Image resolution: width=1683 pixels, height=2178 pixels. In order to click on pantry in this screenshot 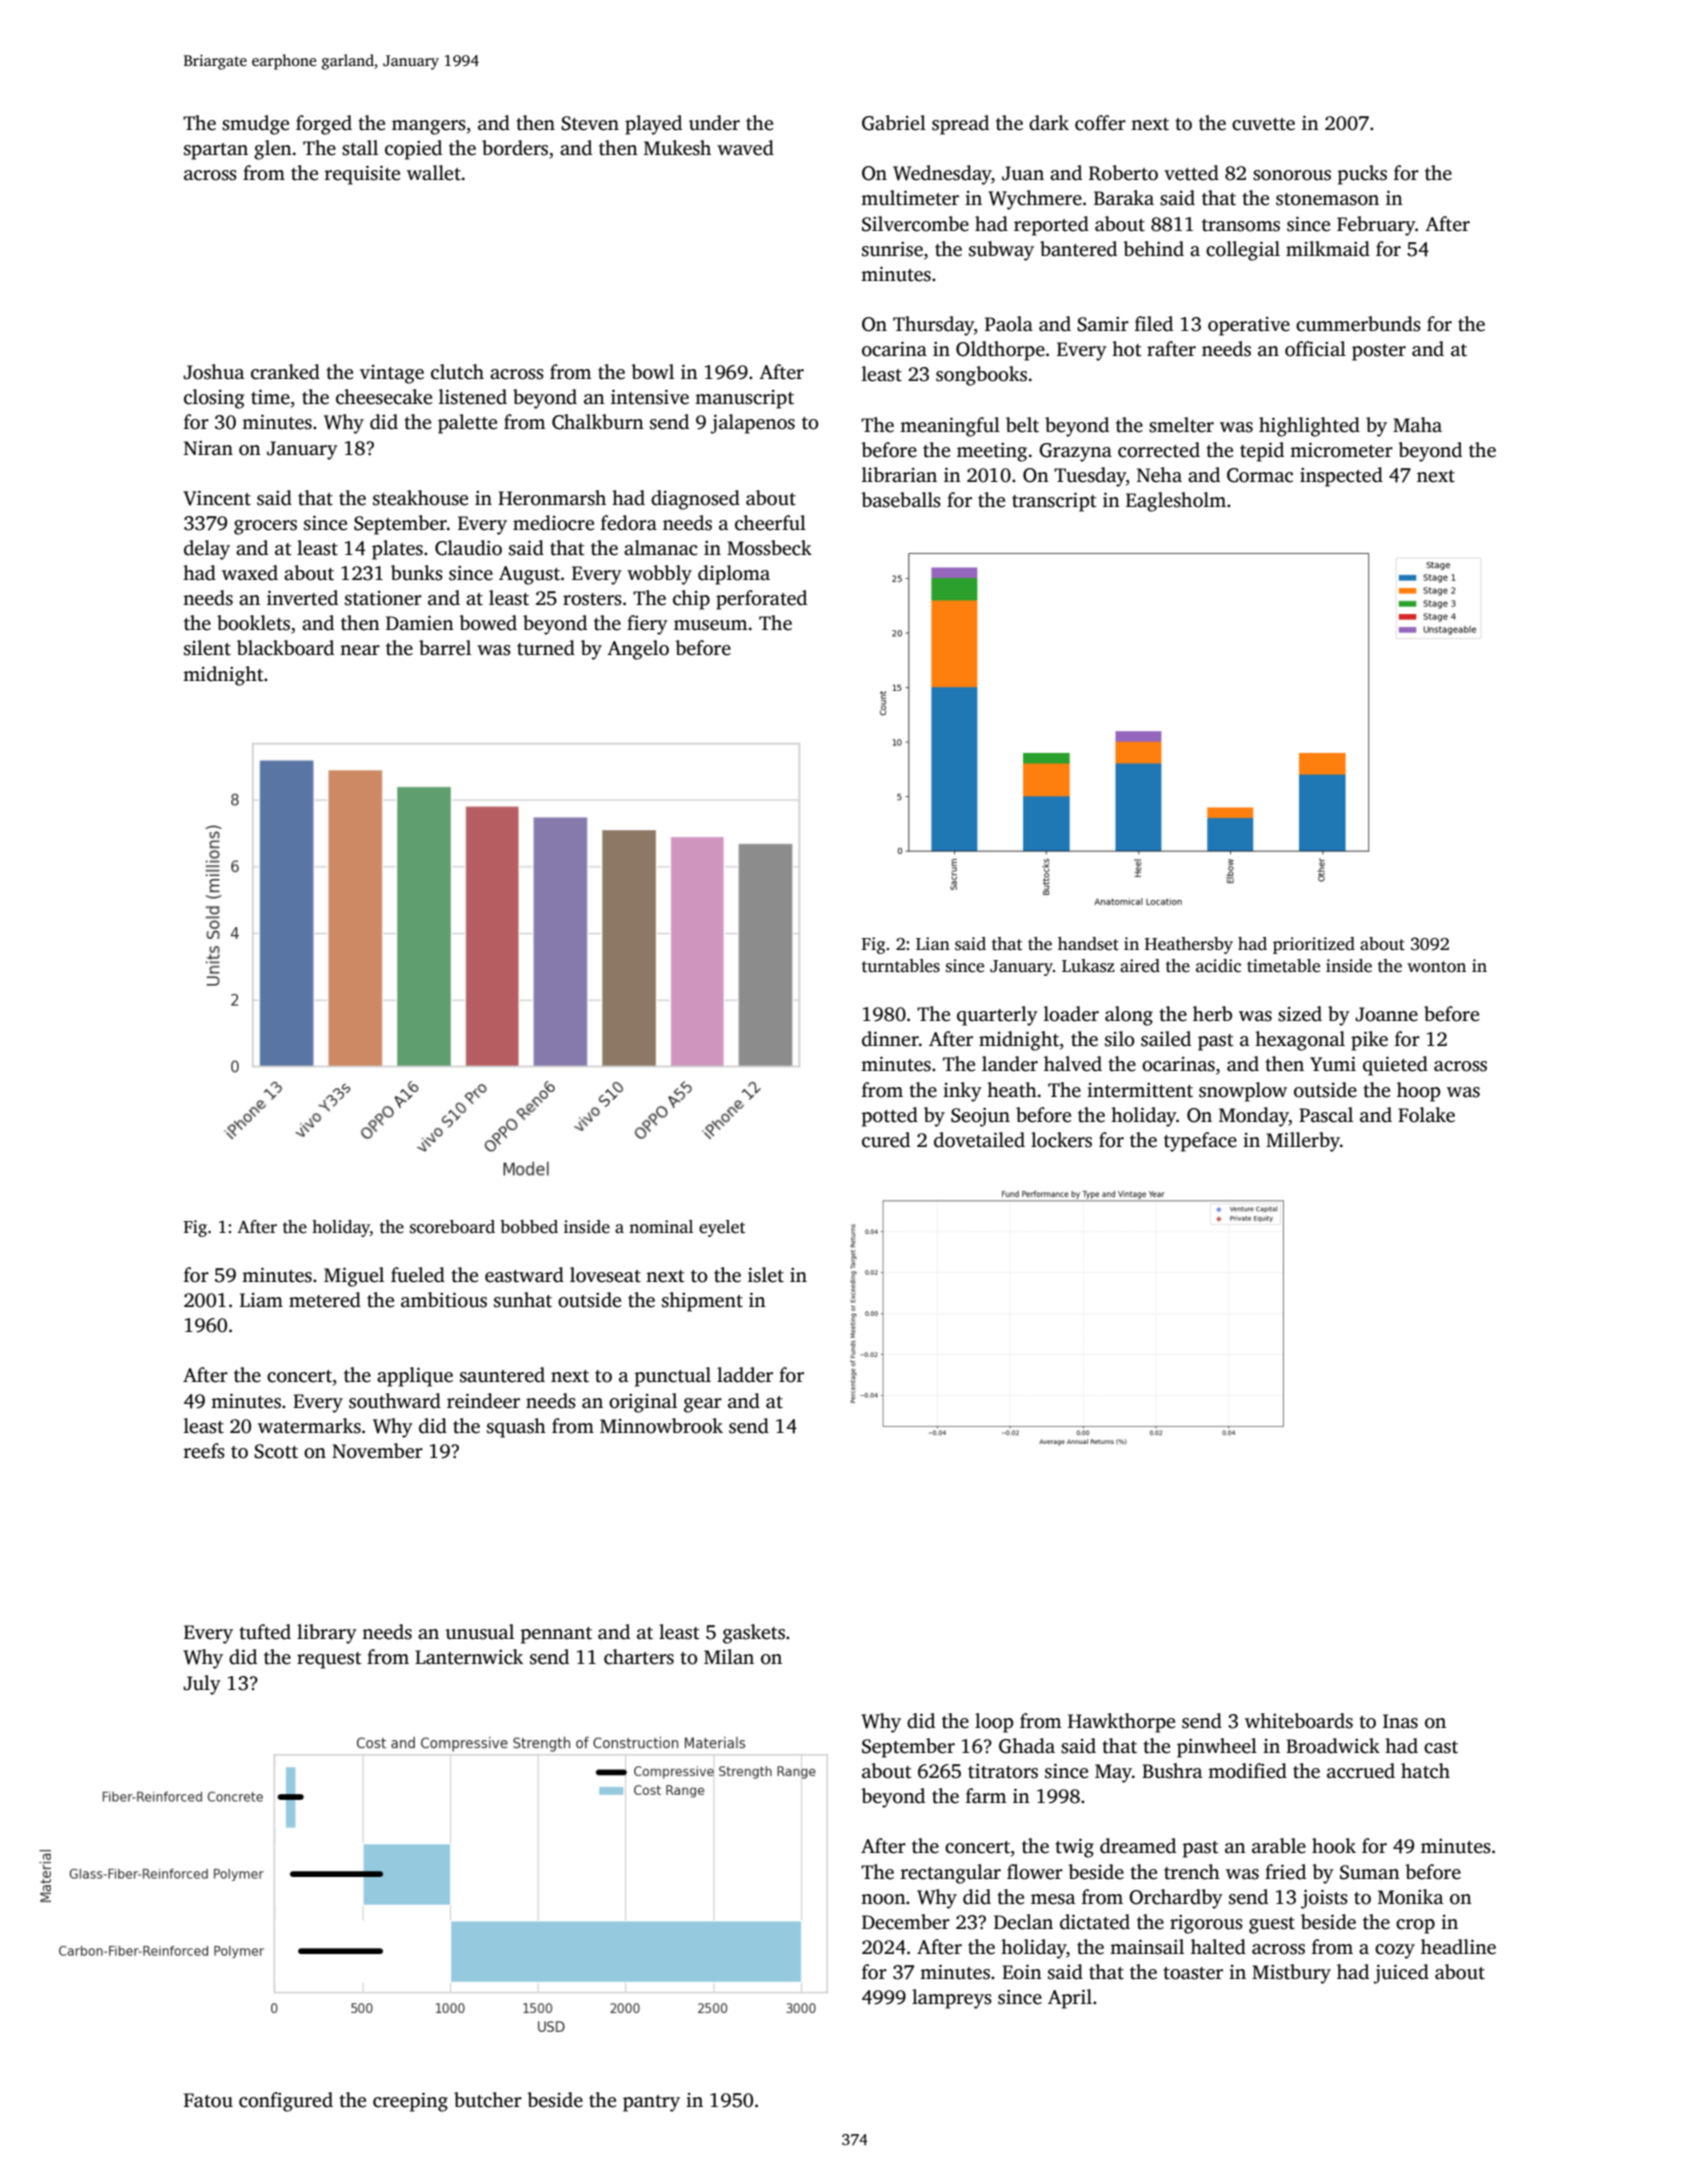, I will do `click(651, 2103)`.
